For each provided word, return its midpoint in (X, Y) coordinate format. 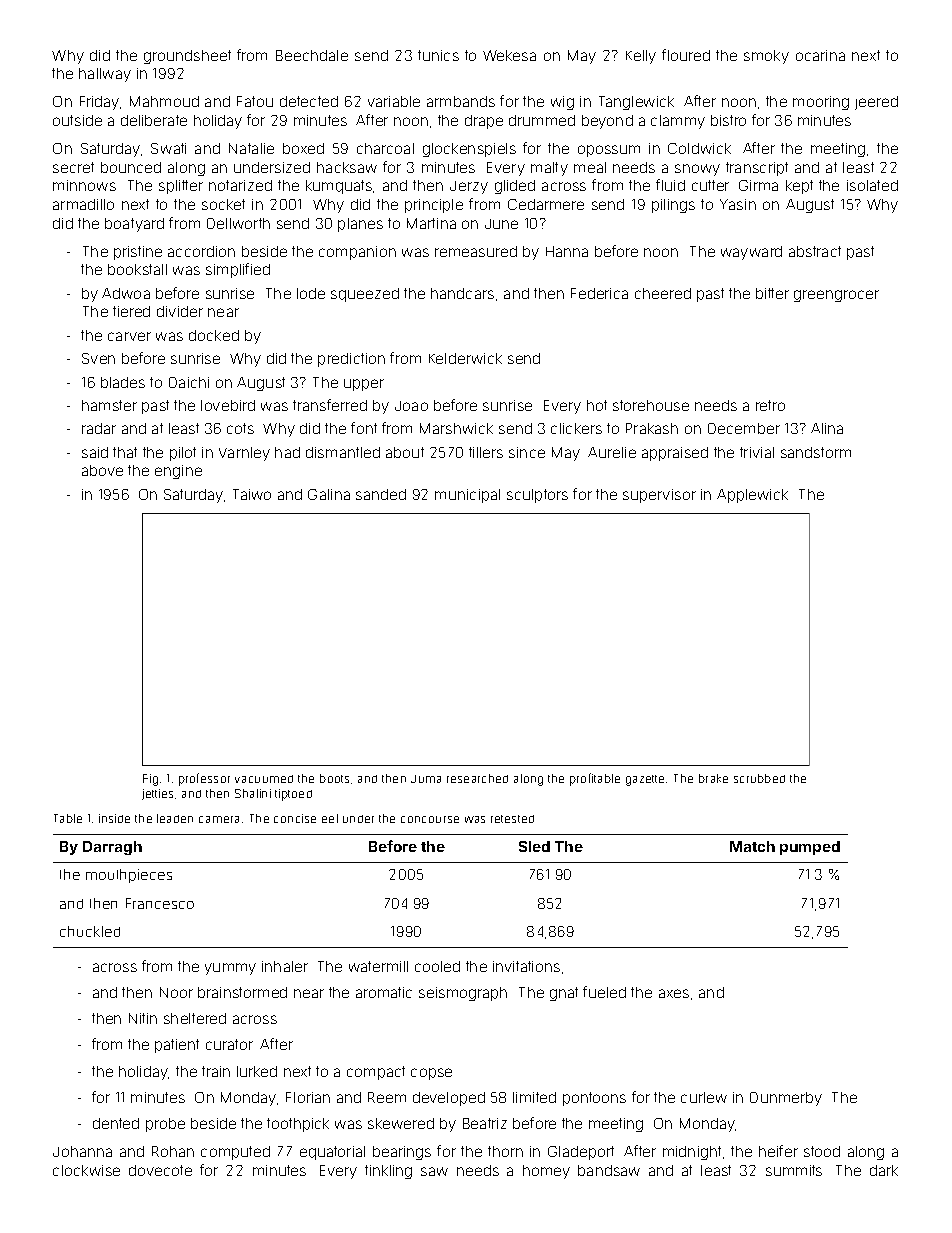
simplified (238, 270)
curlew (704, 1097)
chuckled (90, 931)
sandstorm (816, 452)
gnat (564, 994)
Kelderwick (465, 358)
